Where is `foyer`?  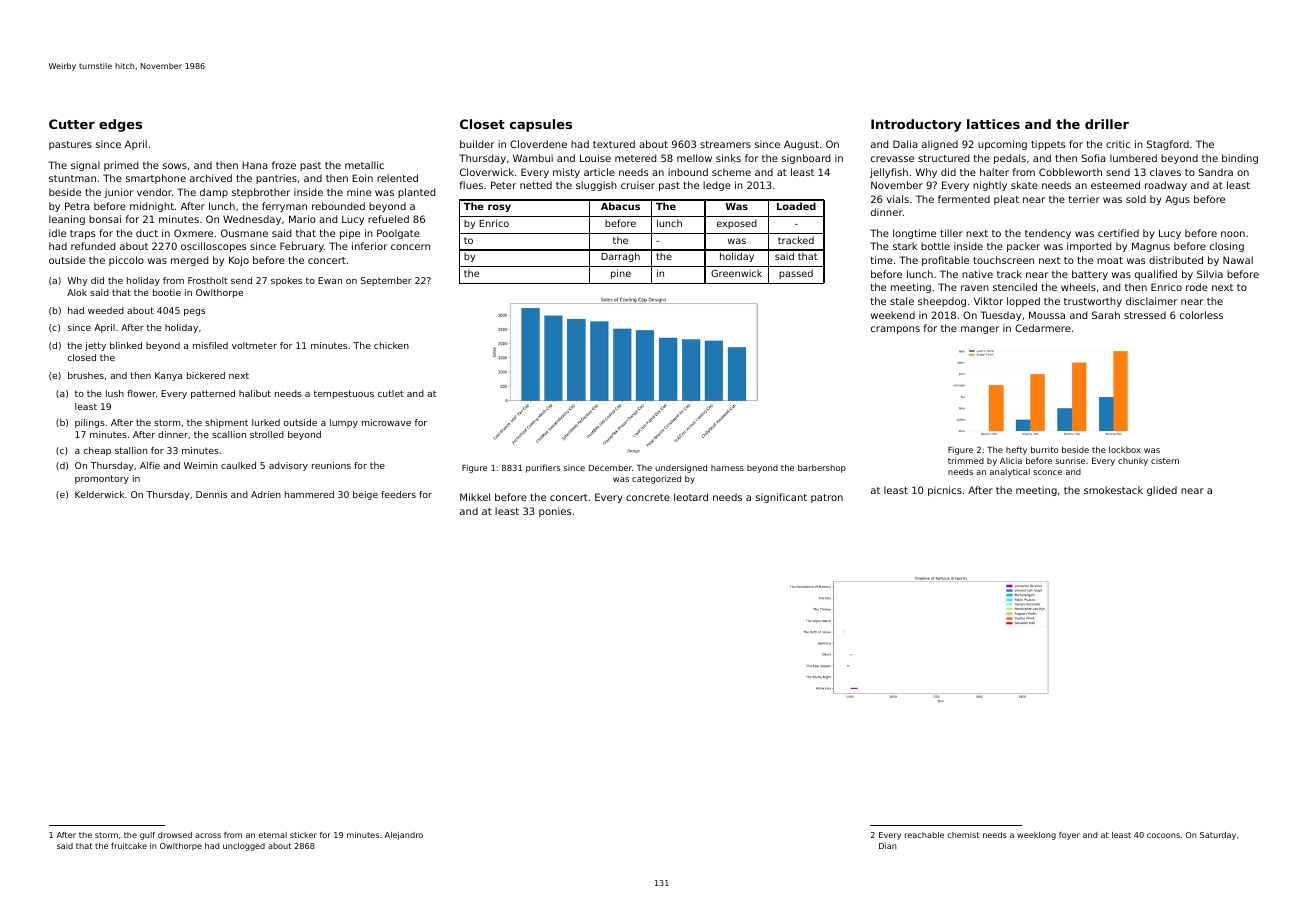
foyer is located at coordinates (1069, 836).
